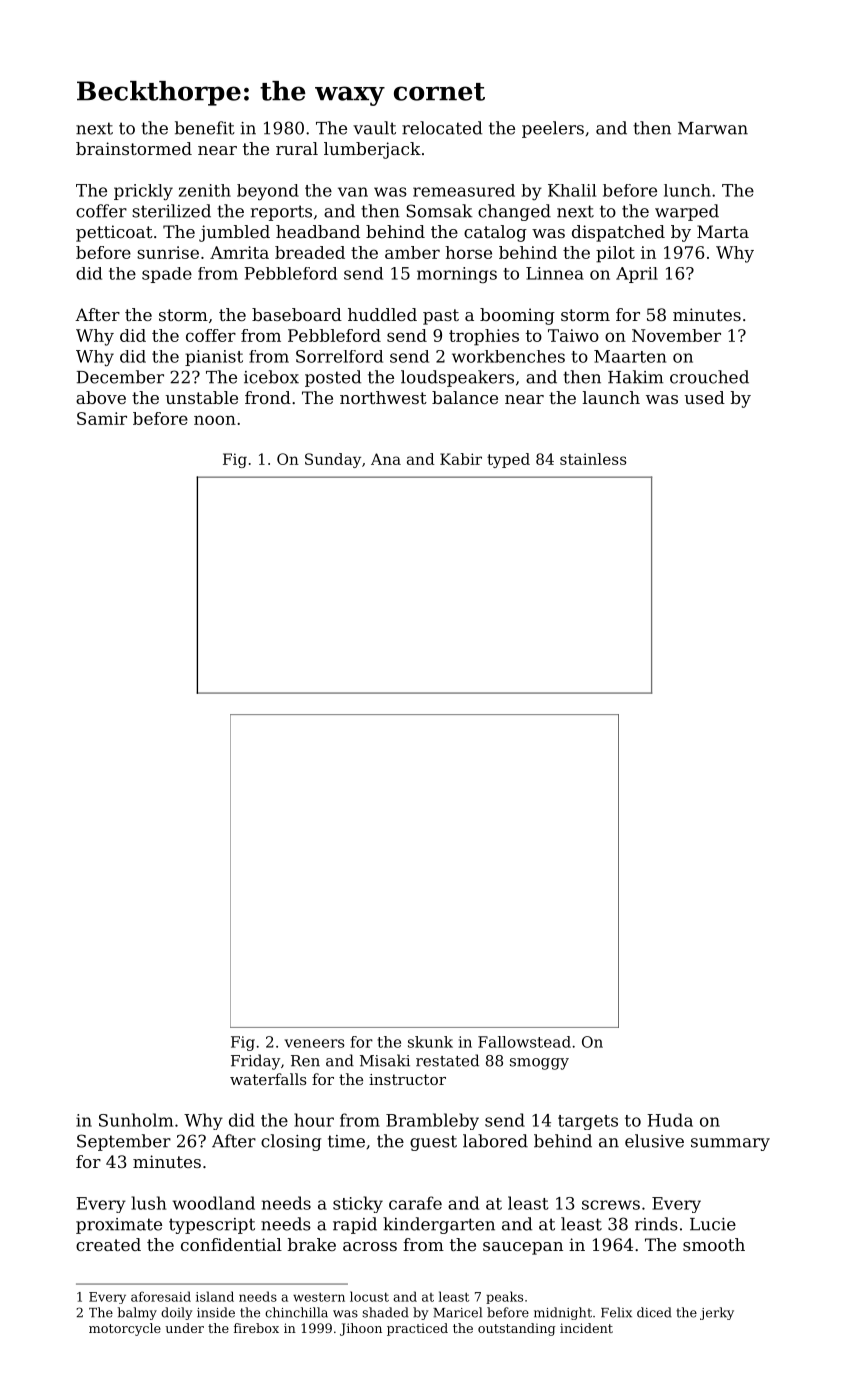  What do you see at coordinates (439, 1225) in the screenshot?
I see `kindergarten` at bounding box center [439, 1225].
